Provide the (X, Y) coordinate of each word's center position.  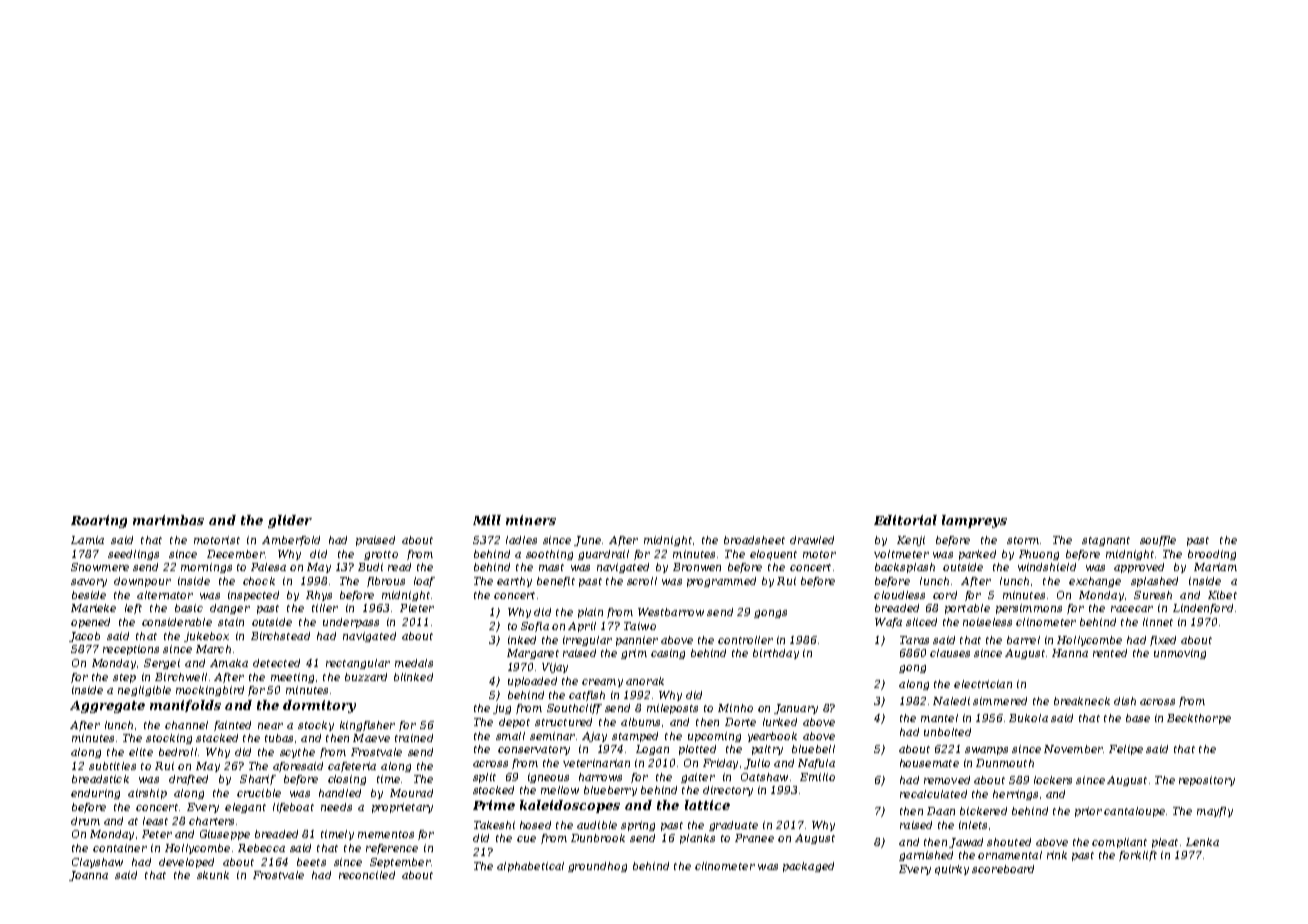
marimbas (168, 520)
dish (1125, 701)
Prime (494, 805)
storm (1023, 540)
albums (640, 722)
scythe (297, 753)
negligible (144, 691)
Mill (487, 520)
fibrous (386, 582)
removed (947, 780)
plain (590, 613)
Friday (720, 764)
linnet (1158, 622)
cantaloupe (1134, 812)
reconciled (367, 875)
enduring (95, 794)
